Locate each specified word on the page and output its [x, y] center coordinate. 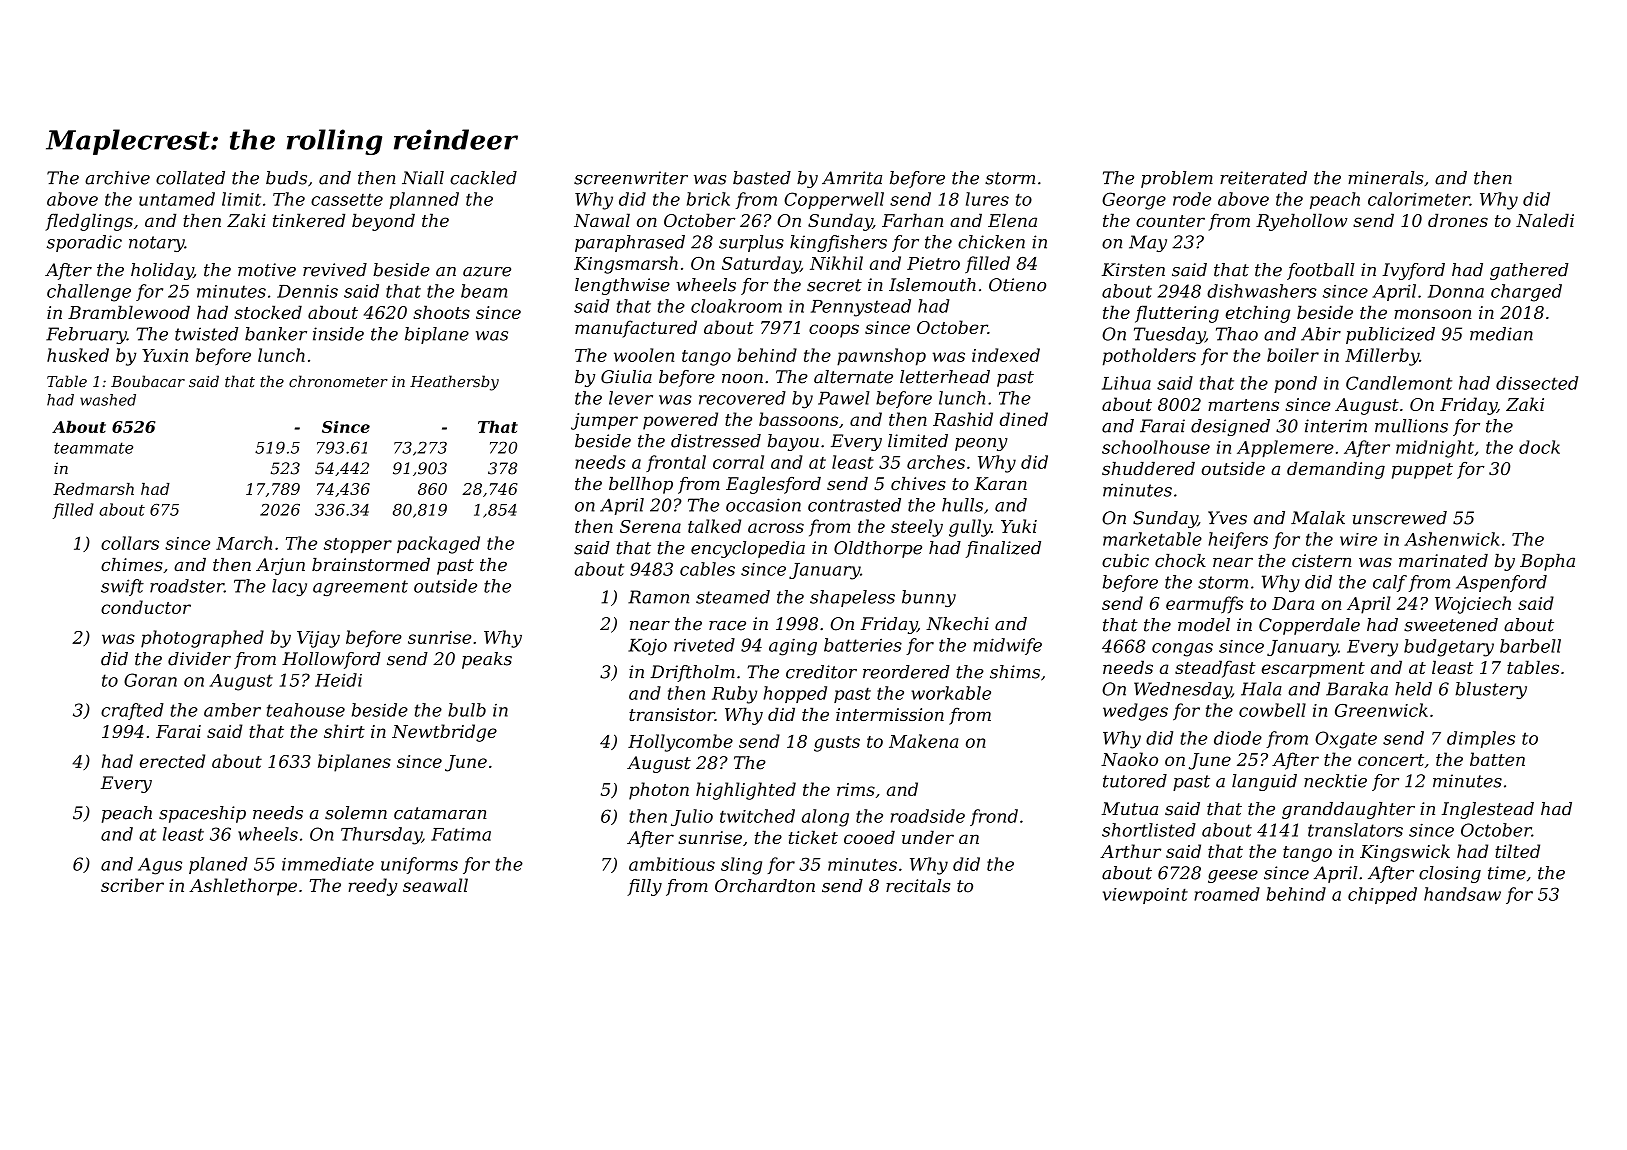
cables [707, 569]
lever [631, 398]
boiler [1293, 355]
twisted [206, 334]
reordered [906, 672]
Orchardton [765, 886]
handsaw [1462, 894]
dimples [1481, 739]
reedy [373, 887]
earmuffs [1204, 605]
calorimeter [1419, 199]
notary [157, 244]
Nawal [602, 220]
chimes [132, 564]
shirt [344, 731]
